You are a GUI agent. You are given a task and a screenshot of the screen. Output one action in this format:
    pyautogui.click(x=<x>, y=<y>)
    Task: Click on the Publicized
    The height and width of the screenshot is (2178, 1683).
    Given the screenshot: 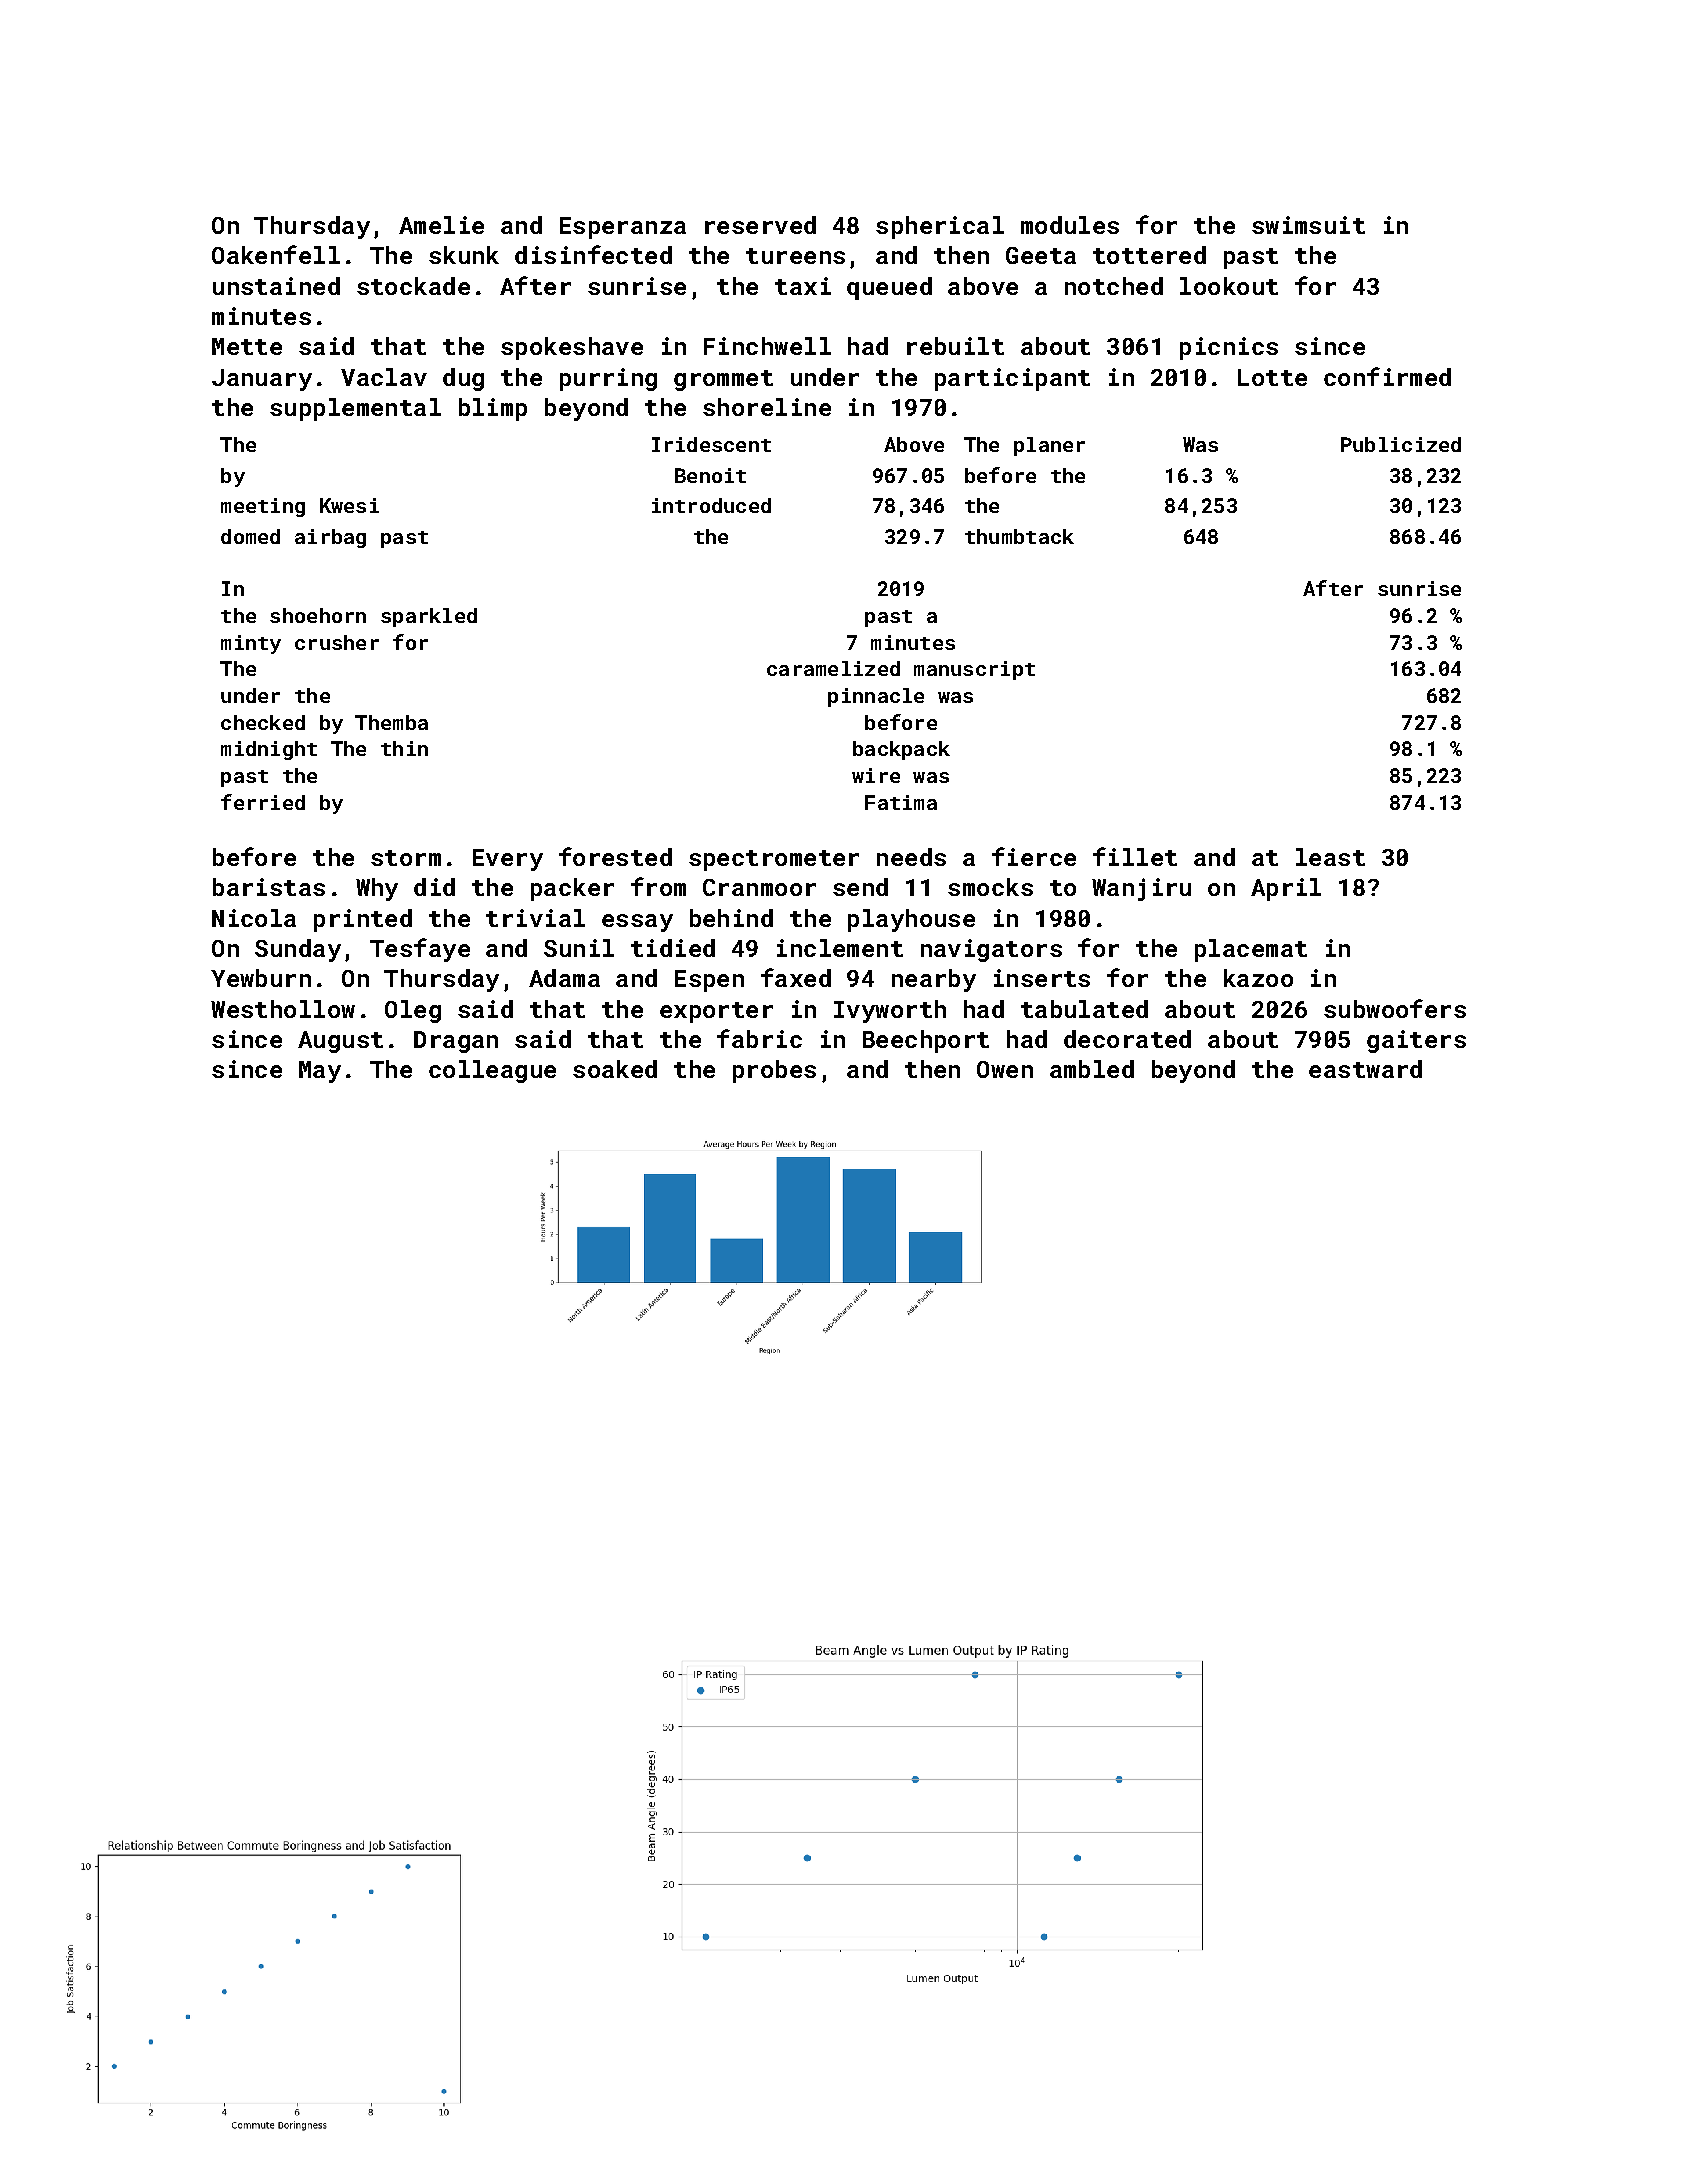 What is the action you would take?
    pyautogui.click(x=1401, y=444)
